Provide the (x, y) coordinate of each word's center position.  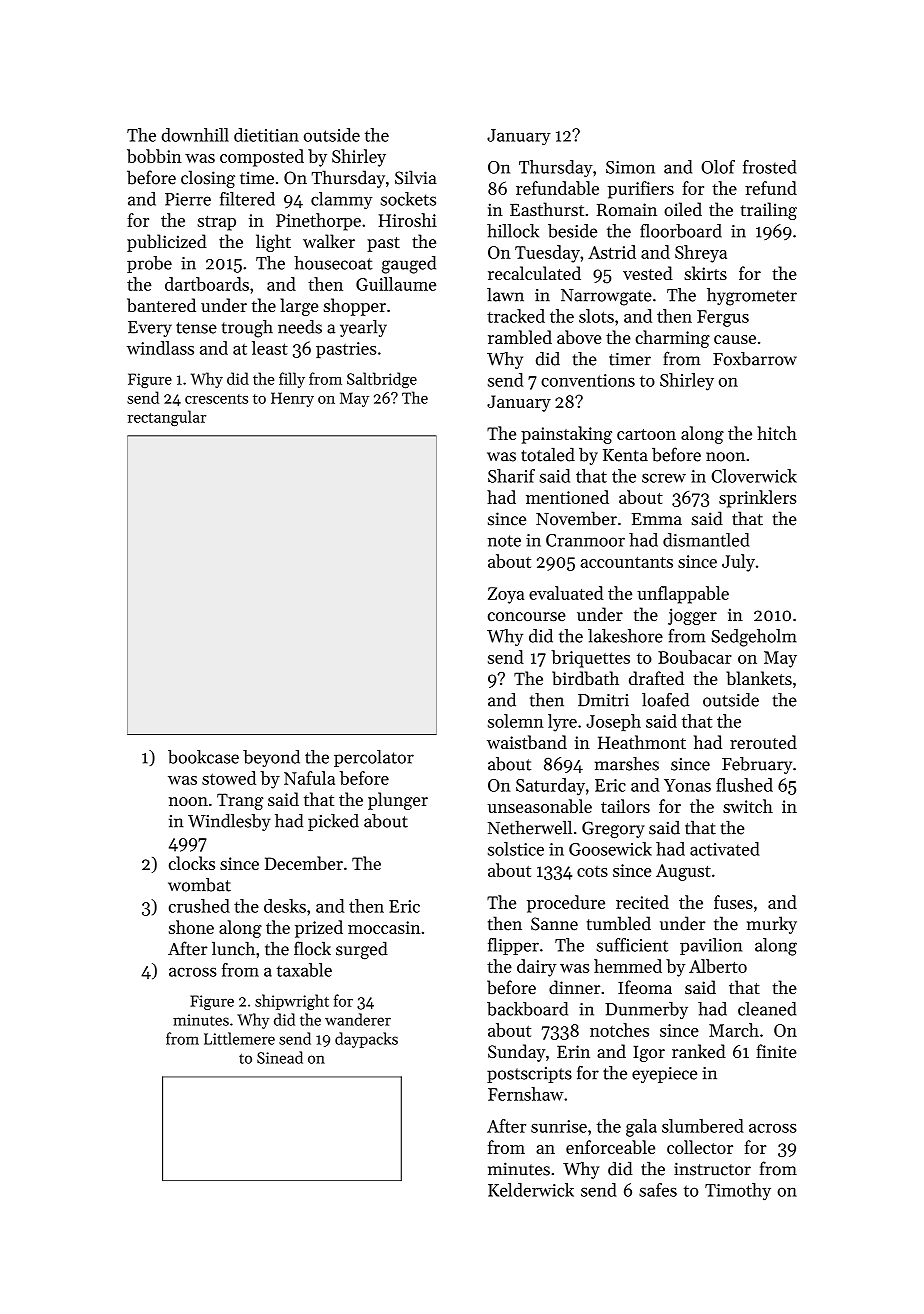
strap (216, 223)
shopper (354, 307)
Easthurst (547, 209)
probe (149, 264)
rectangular (166, 418)
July (738, 563)
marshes (627, 764)
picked (333, 822)
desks (285, 906)
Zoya (506, 595)
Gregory (613, 829)
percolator (374, 758)
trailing (769, 211)
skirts (705, 273)
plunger (398, 801)
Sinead (280, 1057)
